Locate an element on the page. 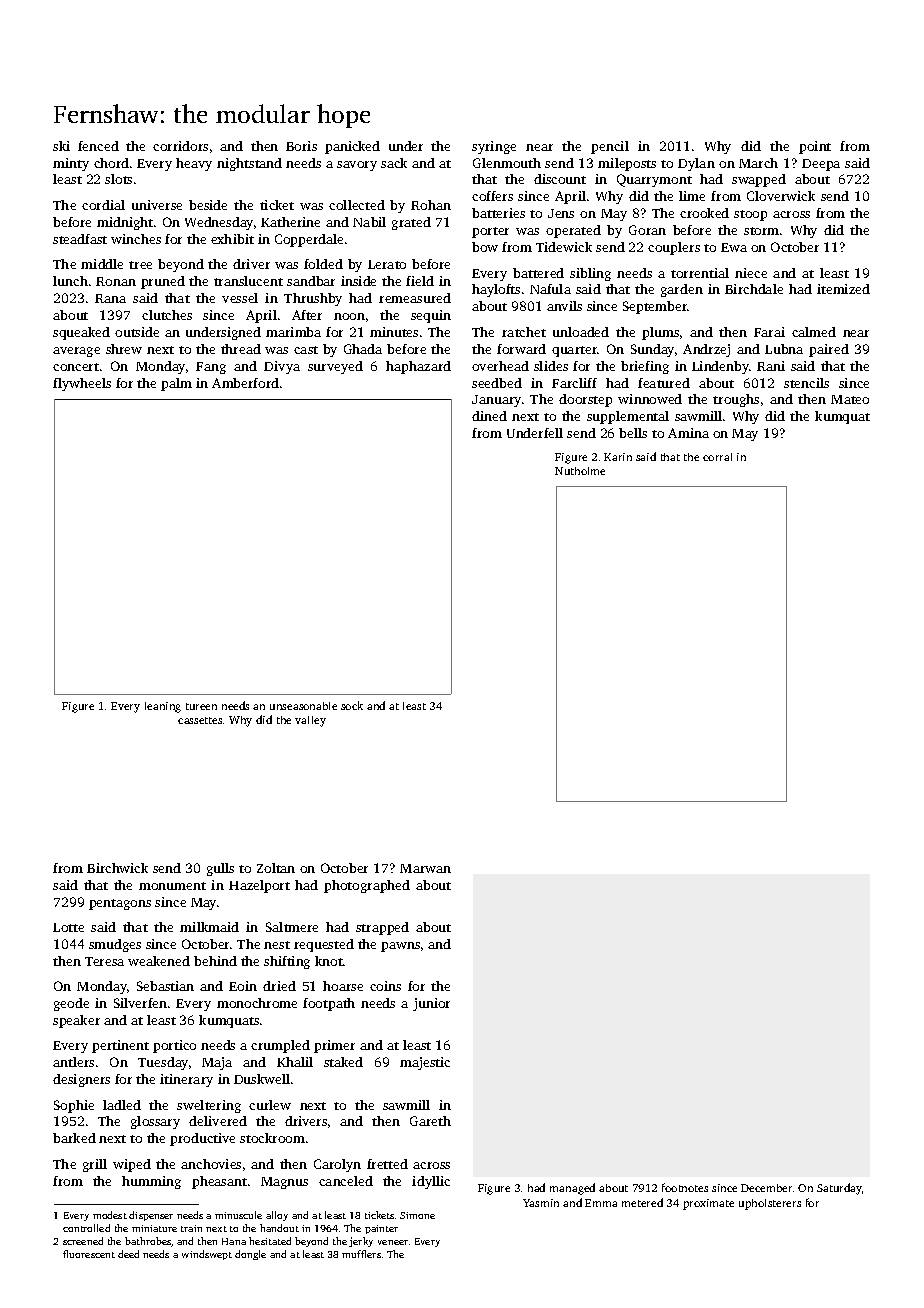 This page has height=1308, width=924. Katherine is located at coordinates (290, 222).
